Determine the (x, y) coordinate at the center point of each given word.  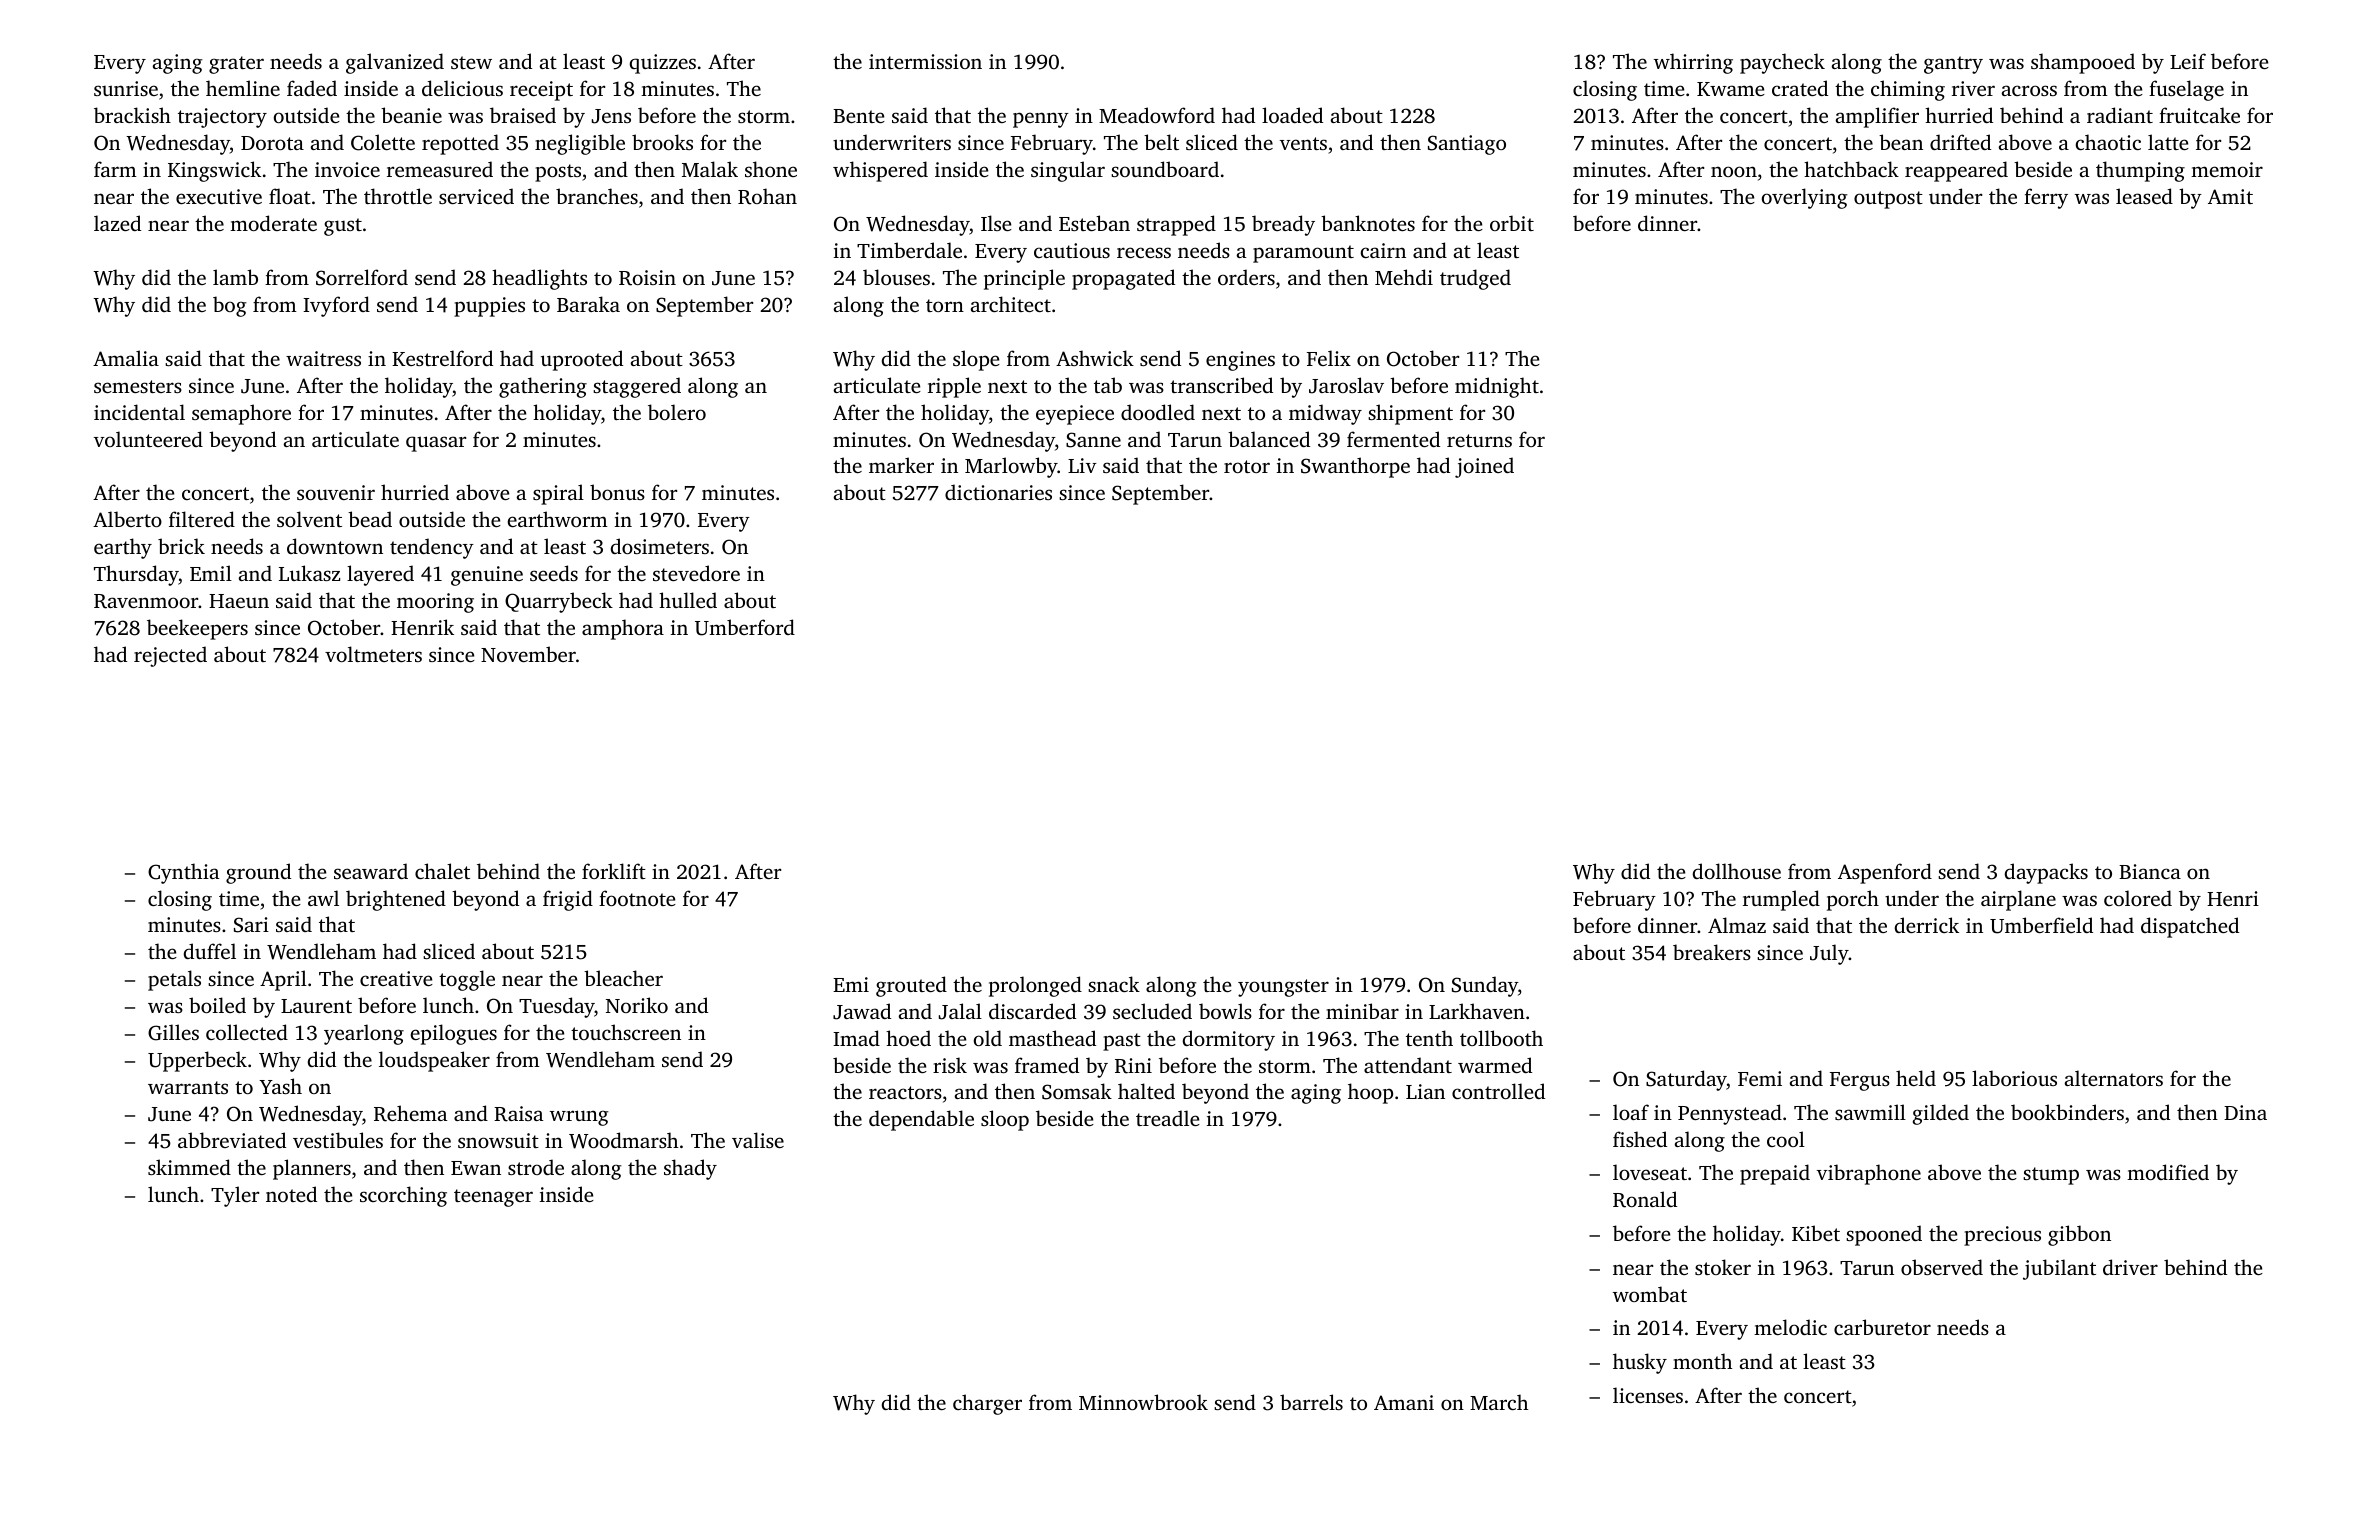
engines (1240, 361)
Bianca (2150, 871)
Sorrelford (362, 277)
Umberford (745, 627)
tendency (432, 548)
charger (987, 1404)
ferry (2046, 198)
